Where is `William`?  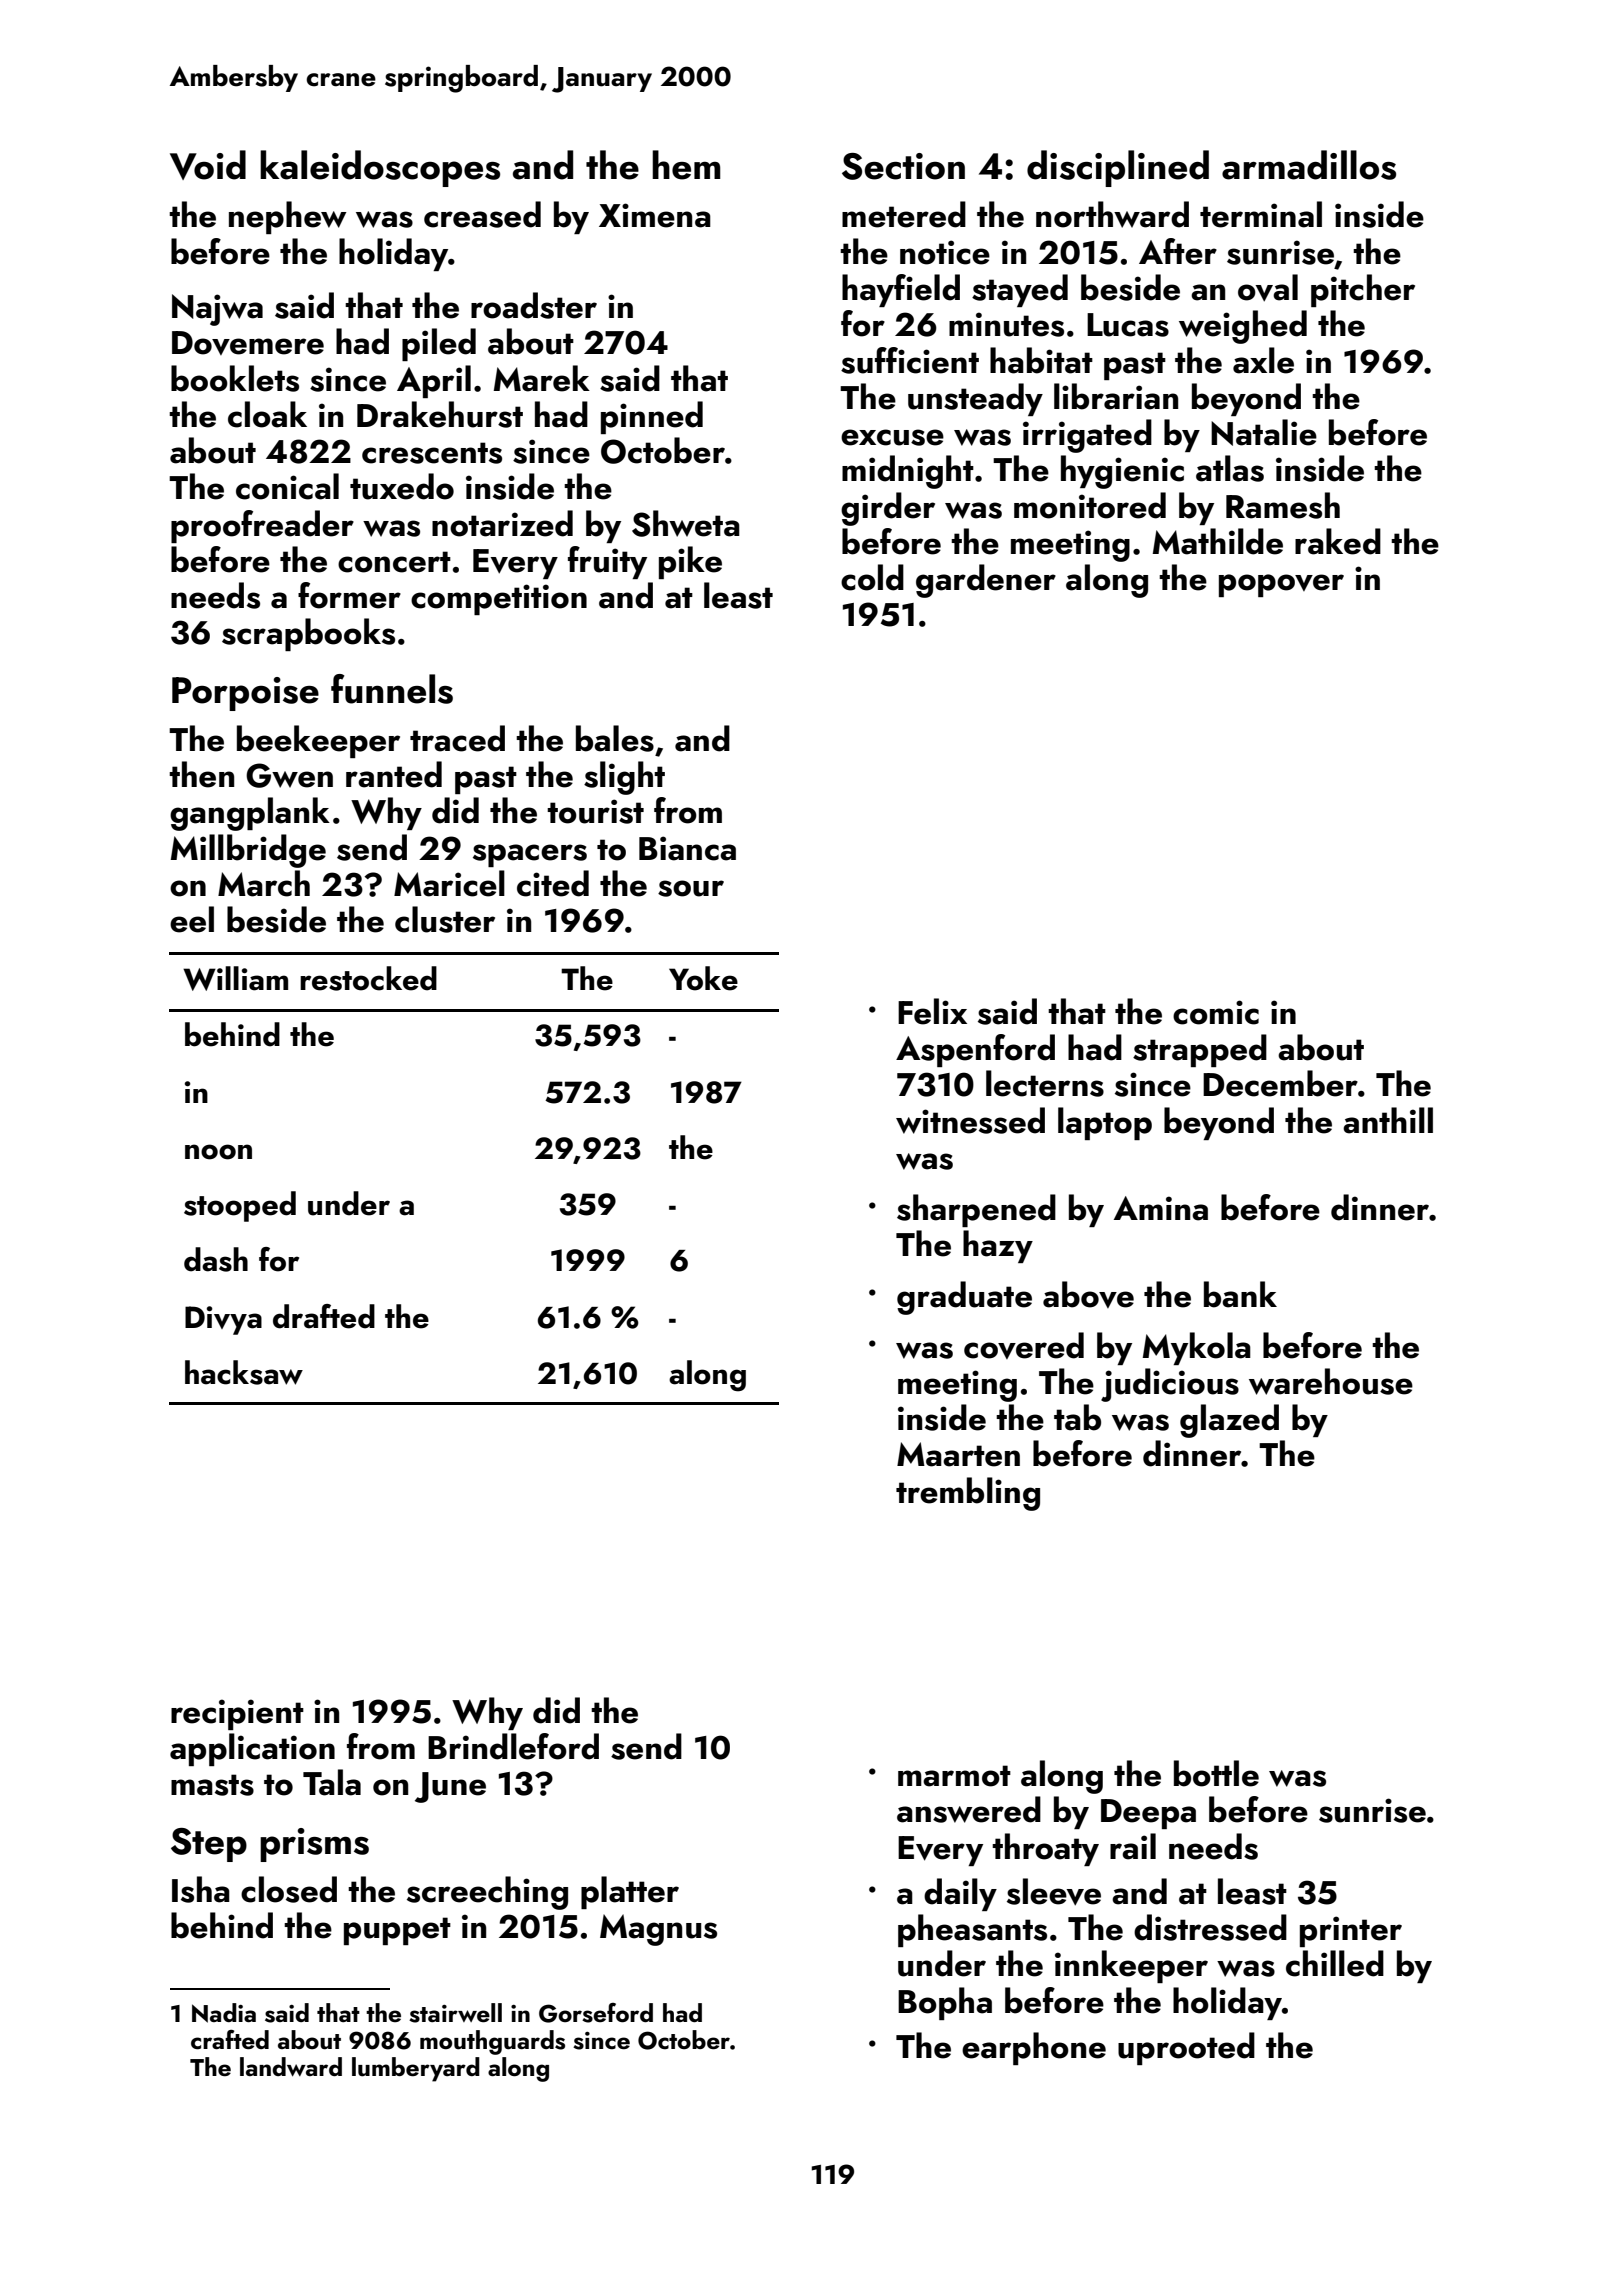 William is located at coordinates (235, 978).
